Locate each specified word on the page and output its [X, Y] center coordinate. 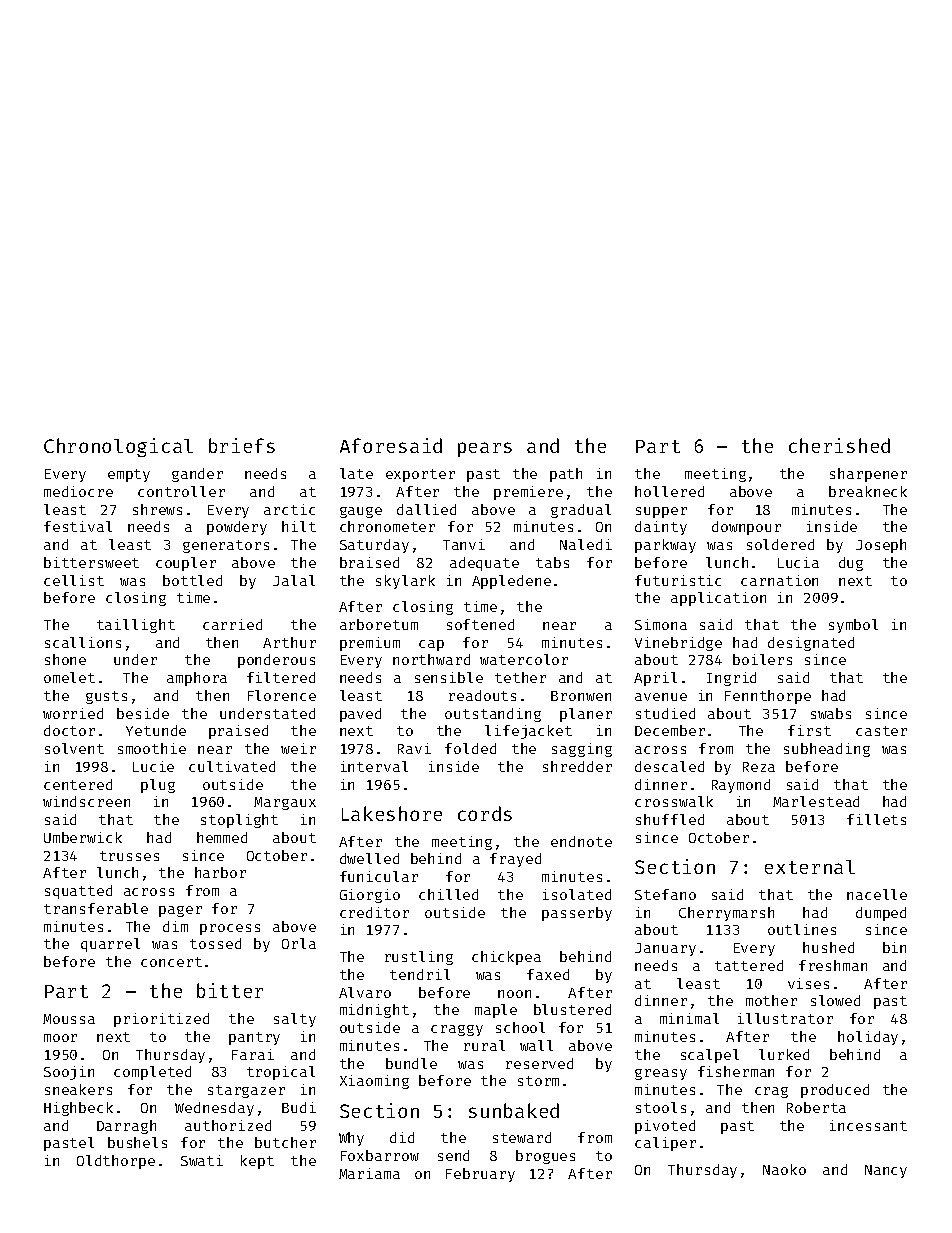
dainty [661, 528]
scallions [83, 642]
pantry [254, 1038]
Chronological [118, 447]
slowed [835, 1000]
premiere [528, 493]
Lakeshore [392, 813]
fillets [876, 819]
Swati [202, 1160]
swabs [831, 713]
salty [295, 1020]
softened [480, 624]
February [480, 1175]
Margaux [285, 803]
